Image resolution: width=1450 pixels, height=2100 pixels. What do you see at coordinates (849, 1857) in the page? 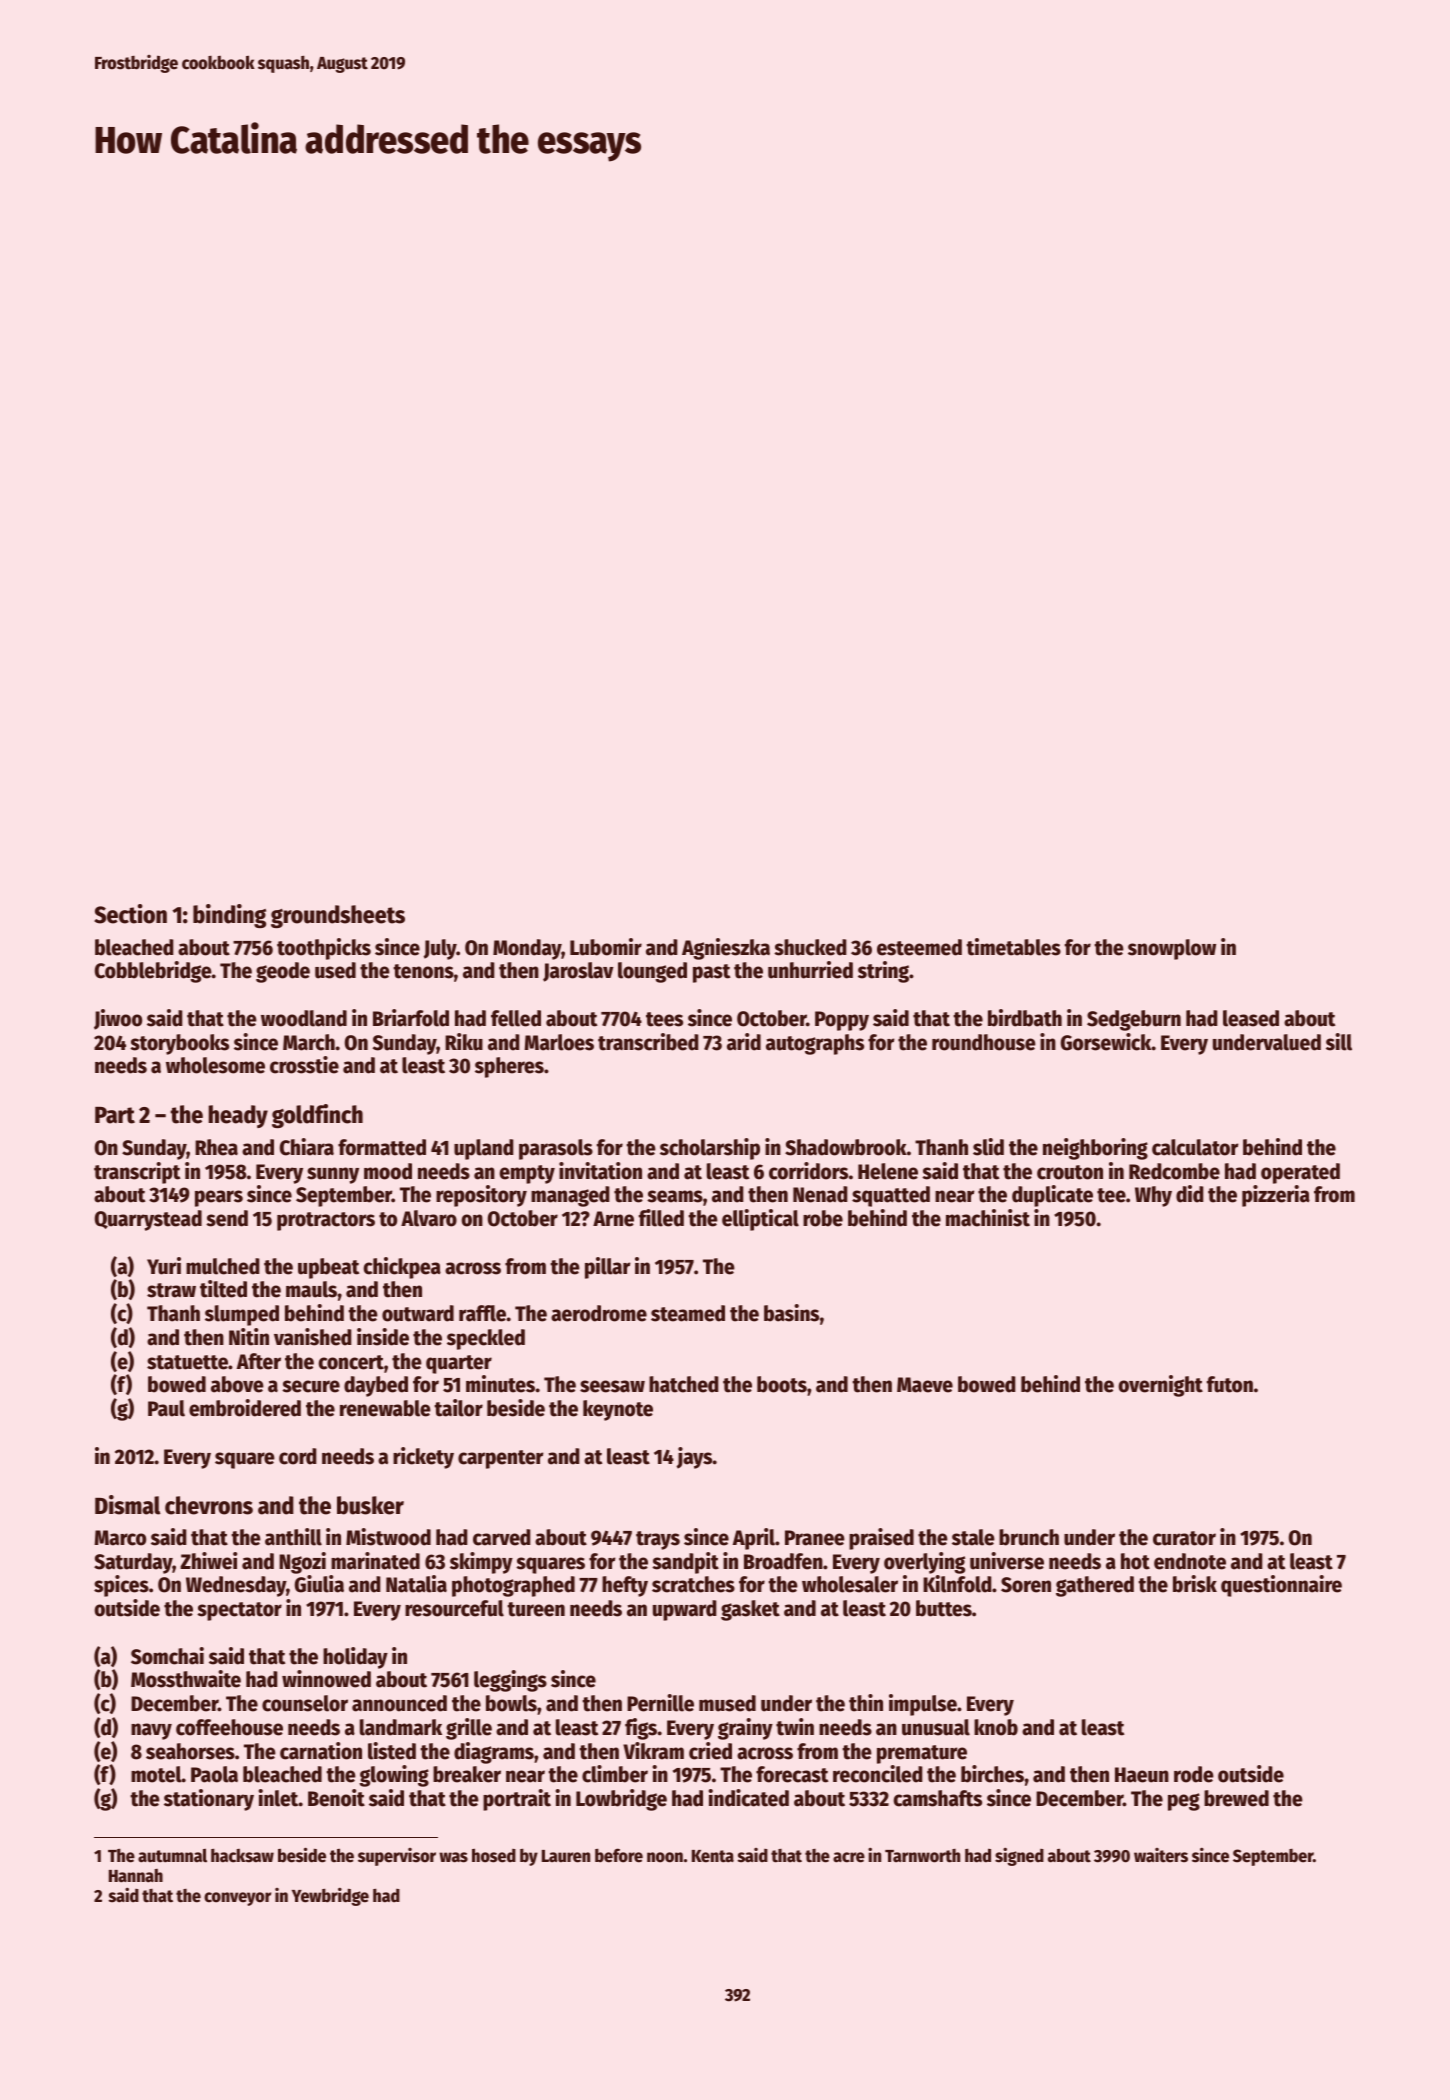
I see `acre` at bounding box center [849, 1857].
